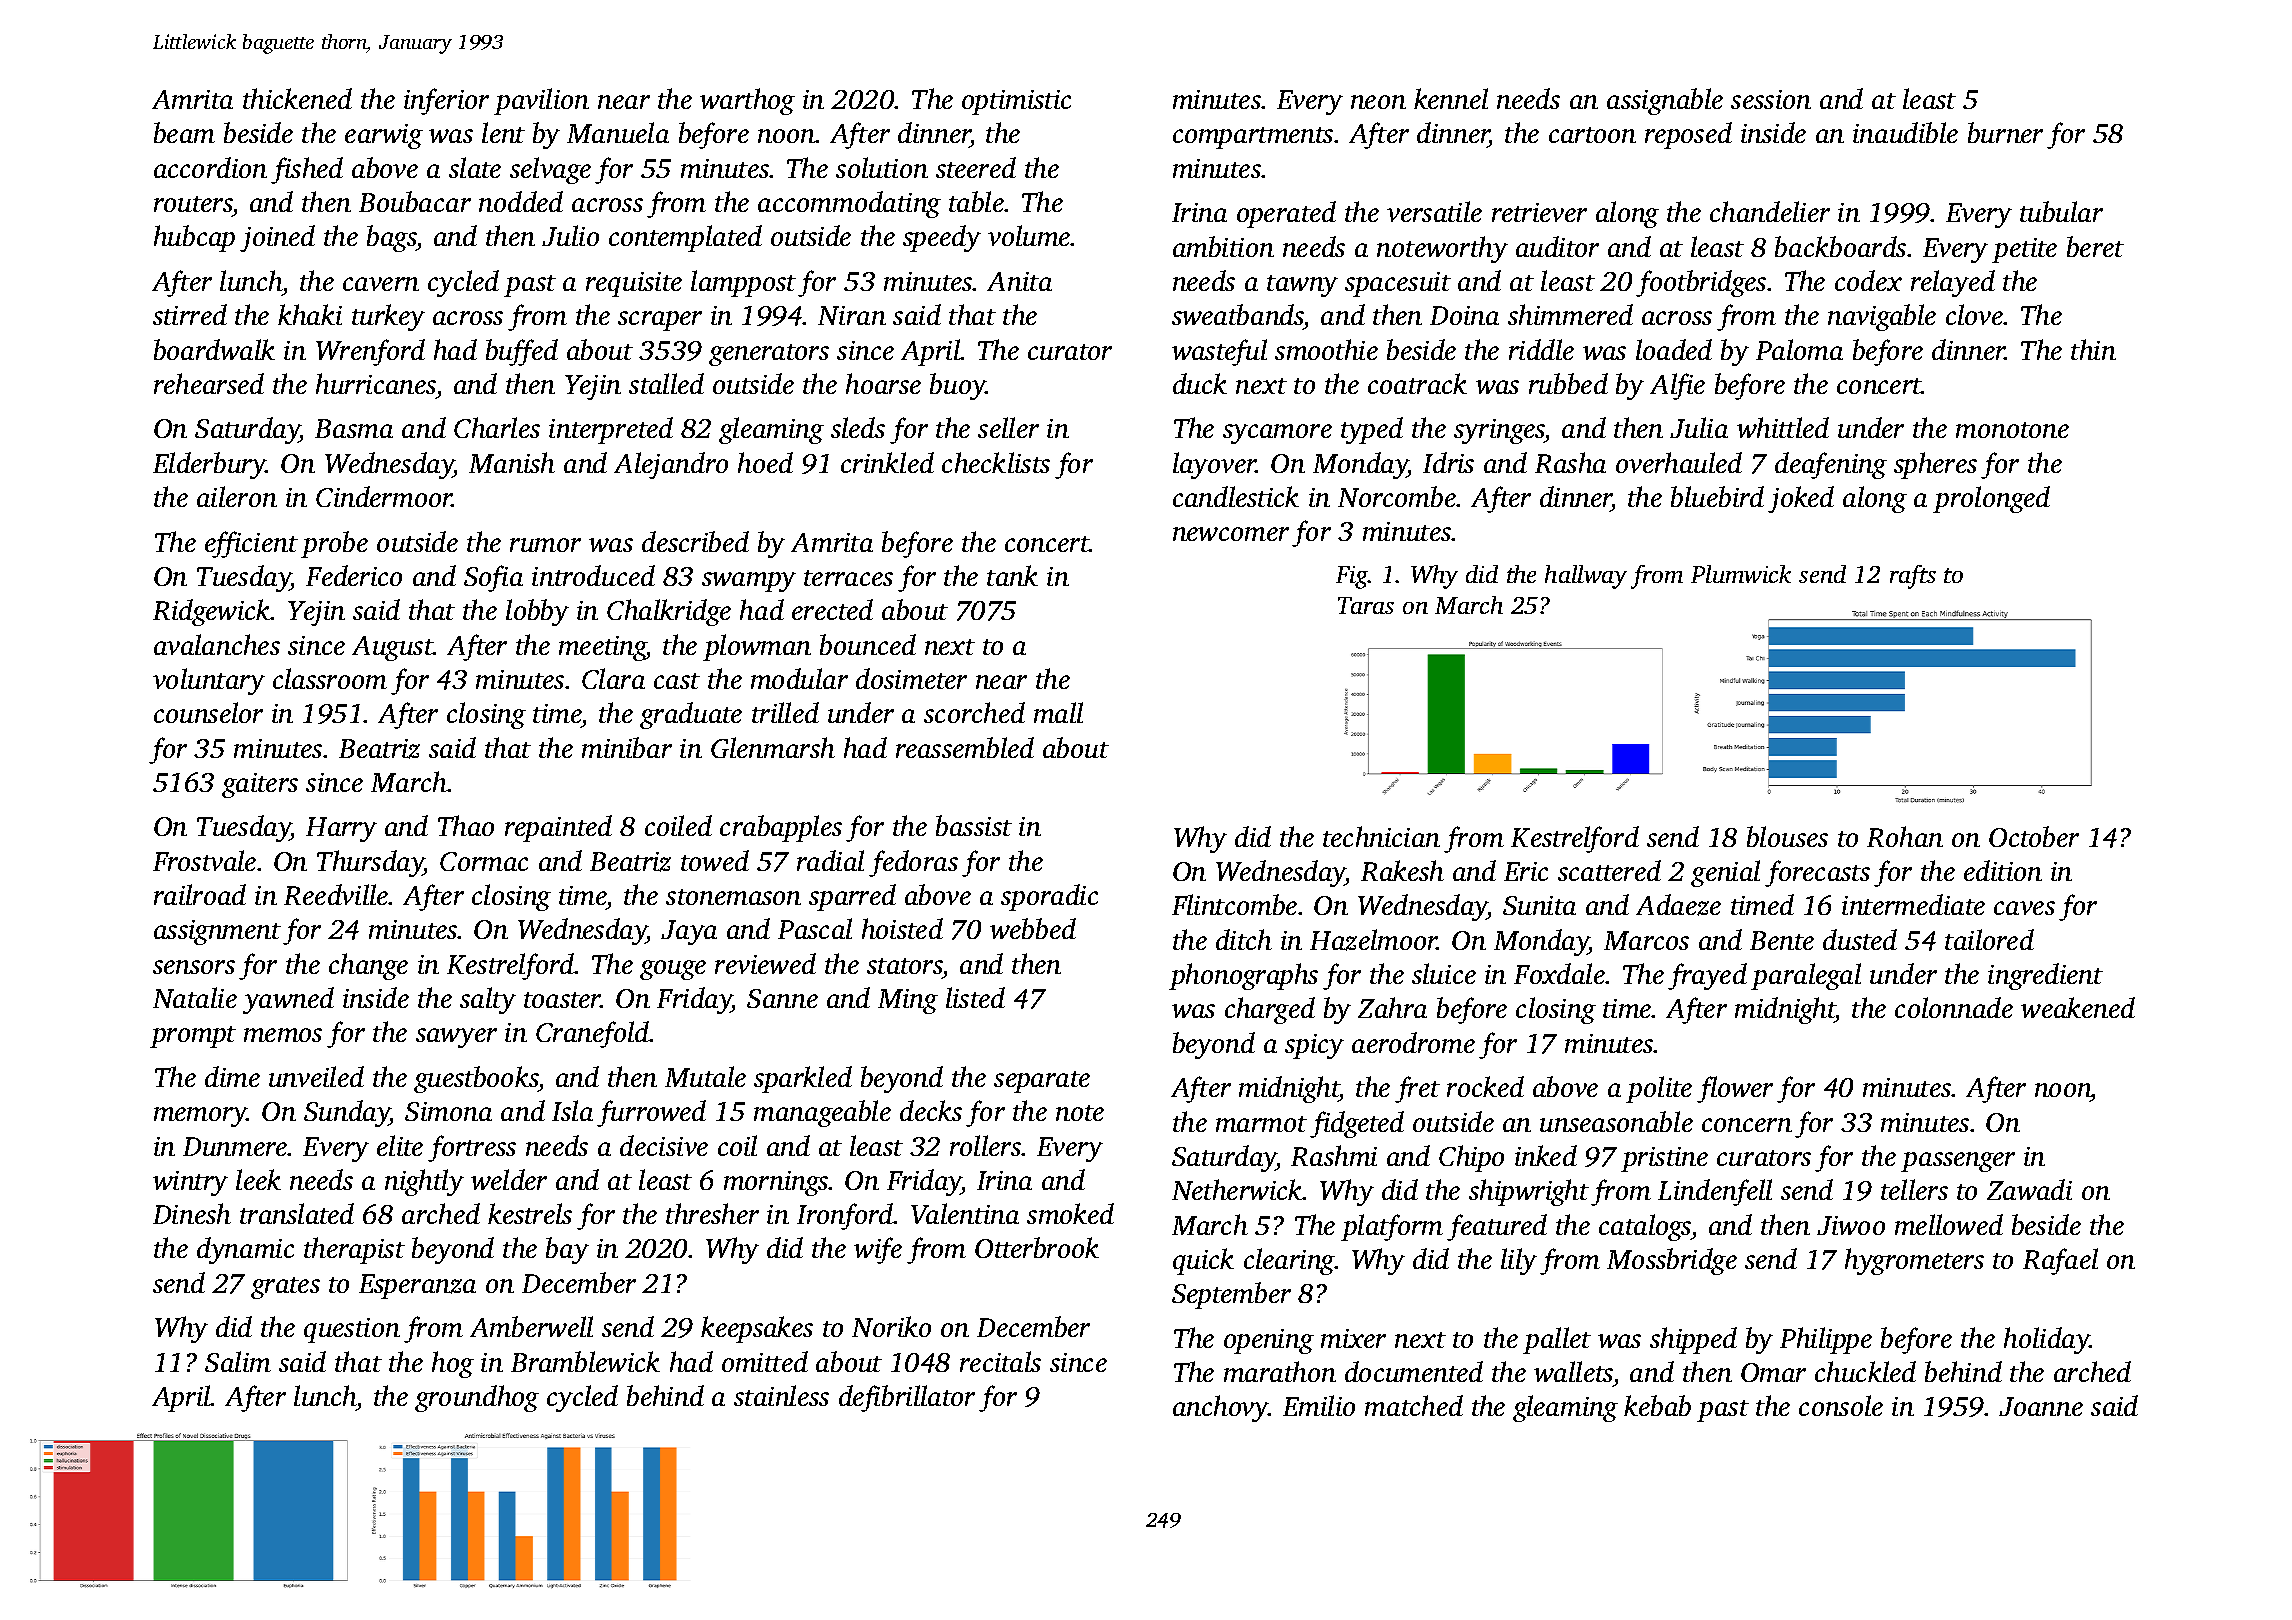 This screenshot has height=1620, width=2292. Describe the element at coordinates (1570, 462) in the screenshot. I see `Rasha` at that location.
